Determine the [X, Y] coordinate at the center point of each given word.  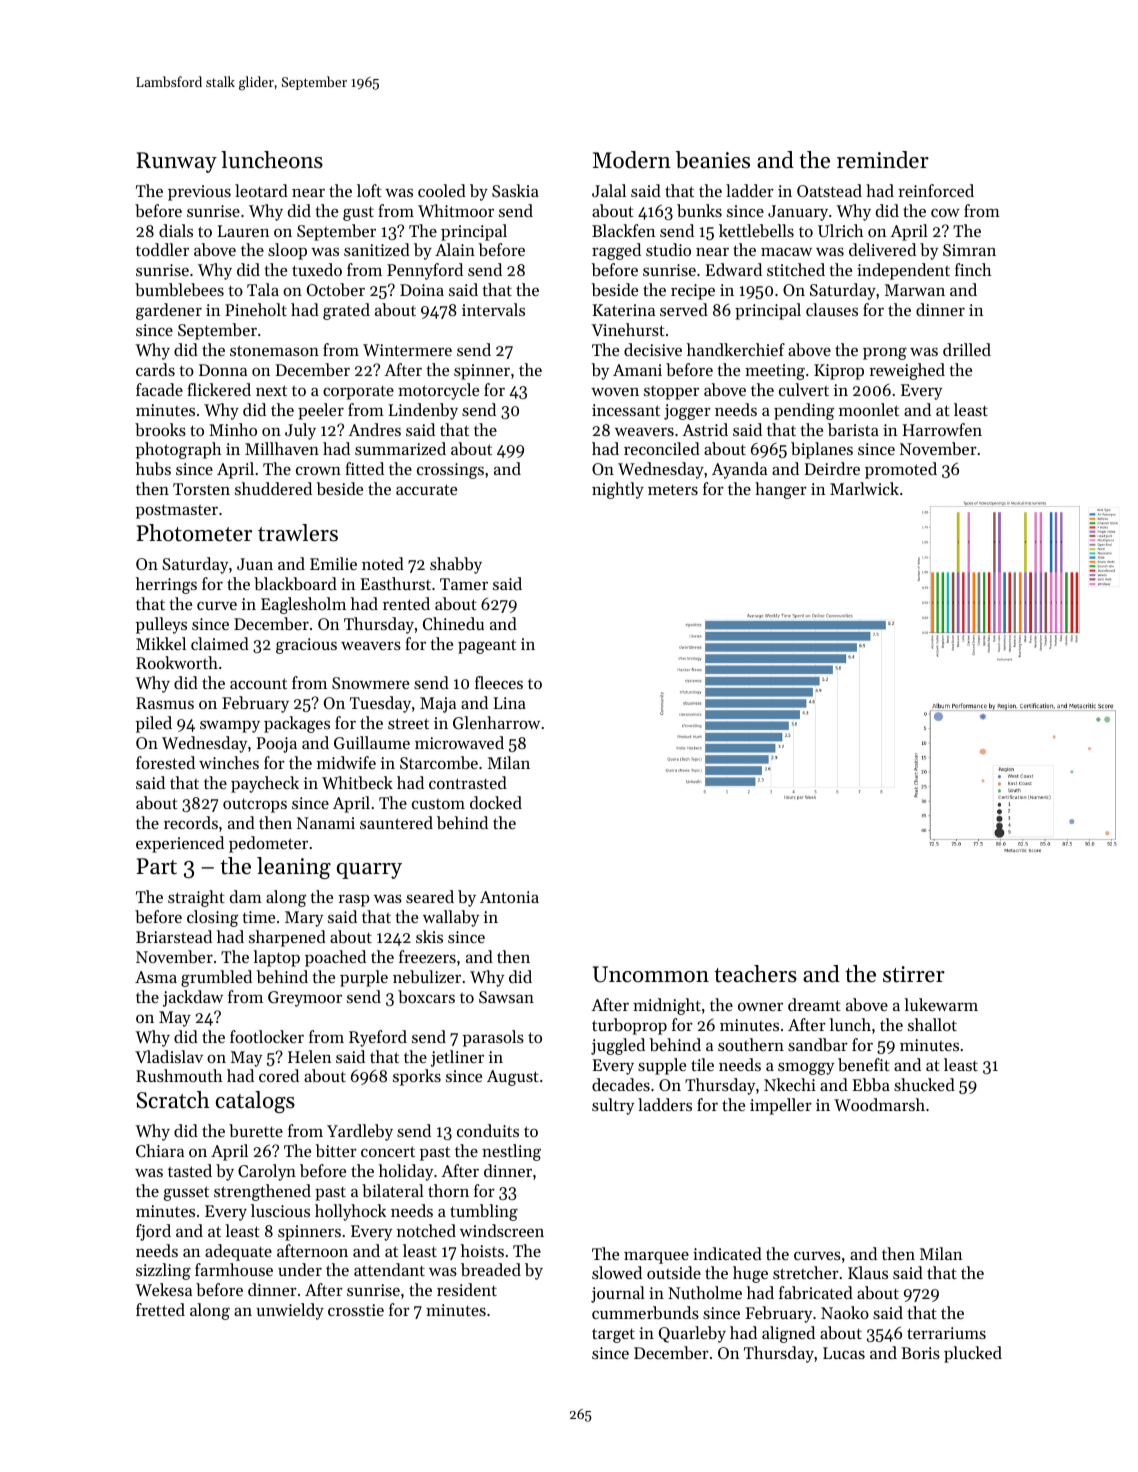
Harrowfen [942, 429]
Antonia [509, 897]
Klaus [868, 1272]
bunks [699, 210]
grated [346, 311]
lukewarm [941, 1004]
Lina [510, 703]
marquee [656, 1257]
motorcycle [438, 391]
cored [279, 1075]
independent [903, 271]
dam [246, 896]
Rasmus [165, 703]
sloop [287, 251]
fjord [153, 1232]
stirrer [914, 974]
